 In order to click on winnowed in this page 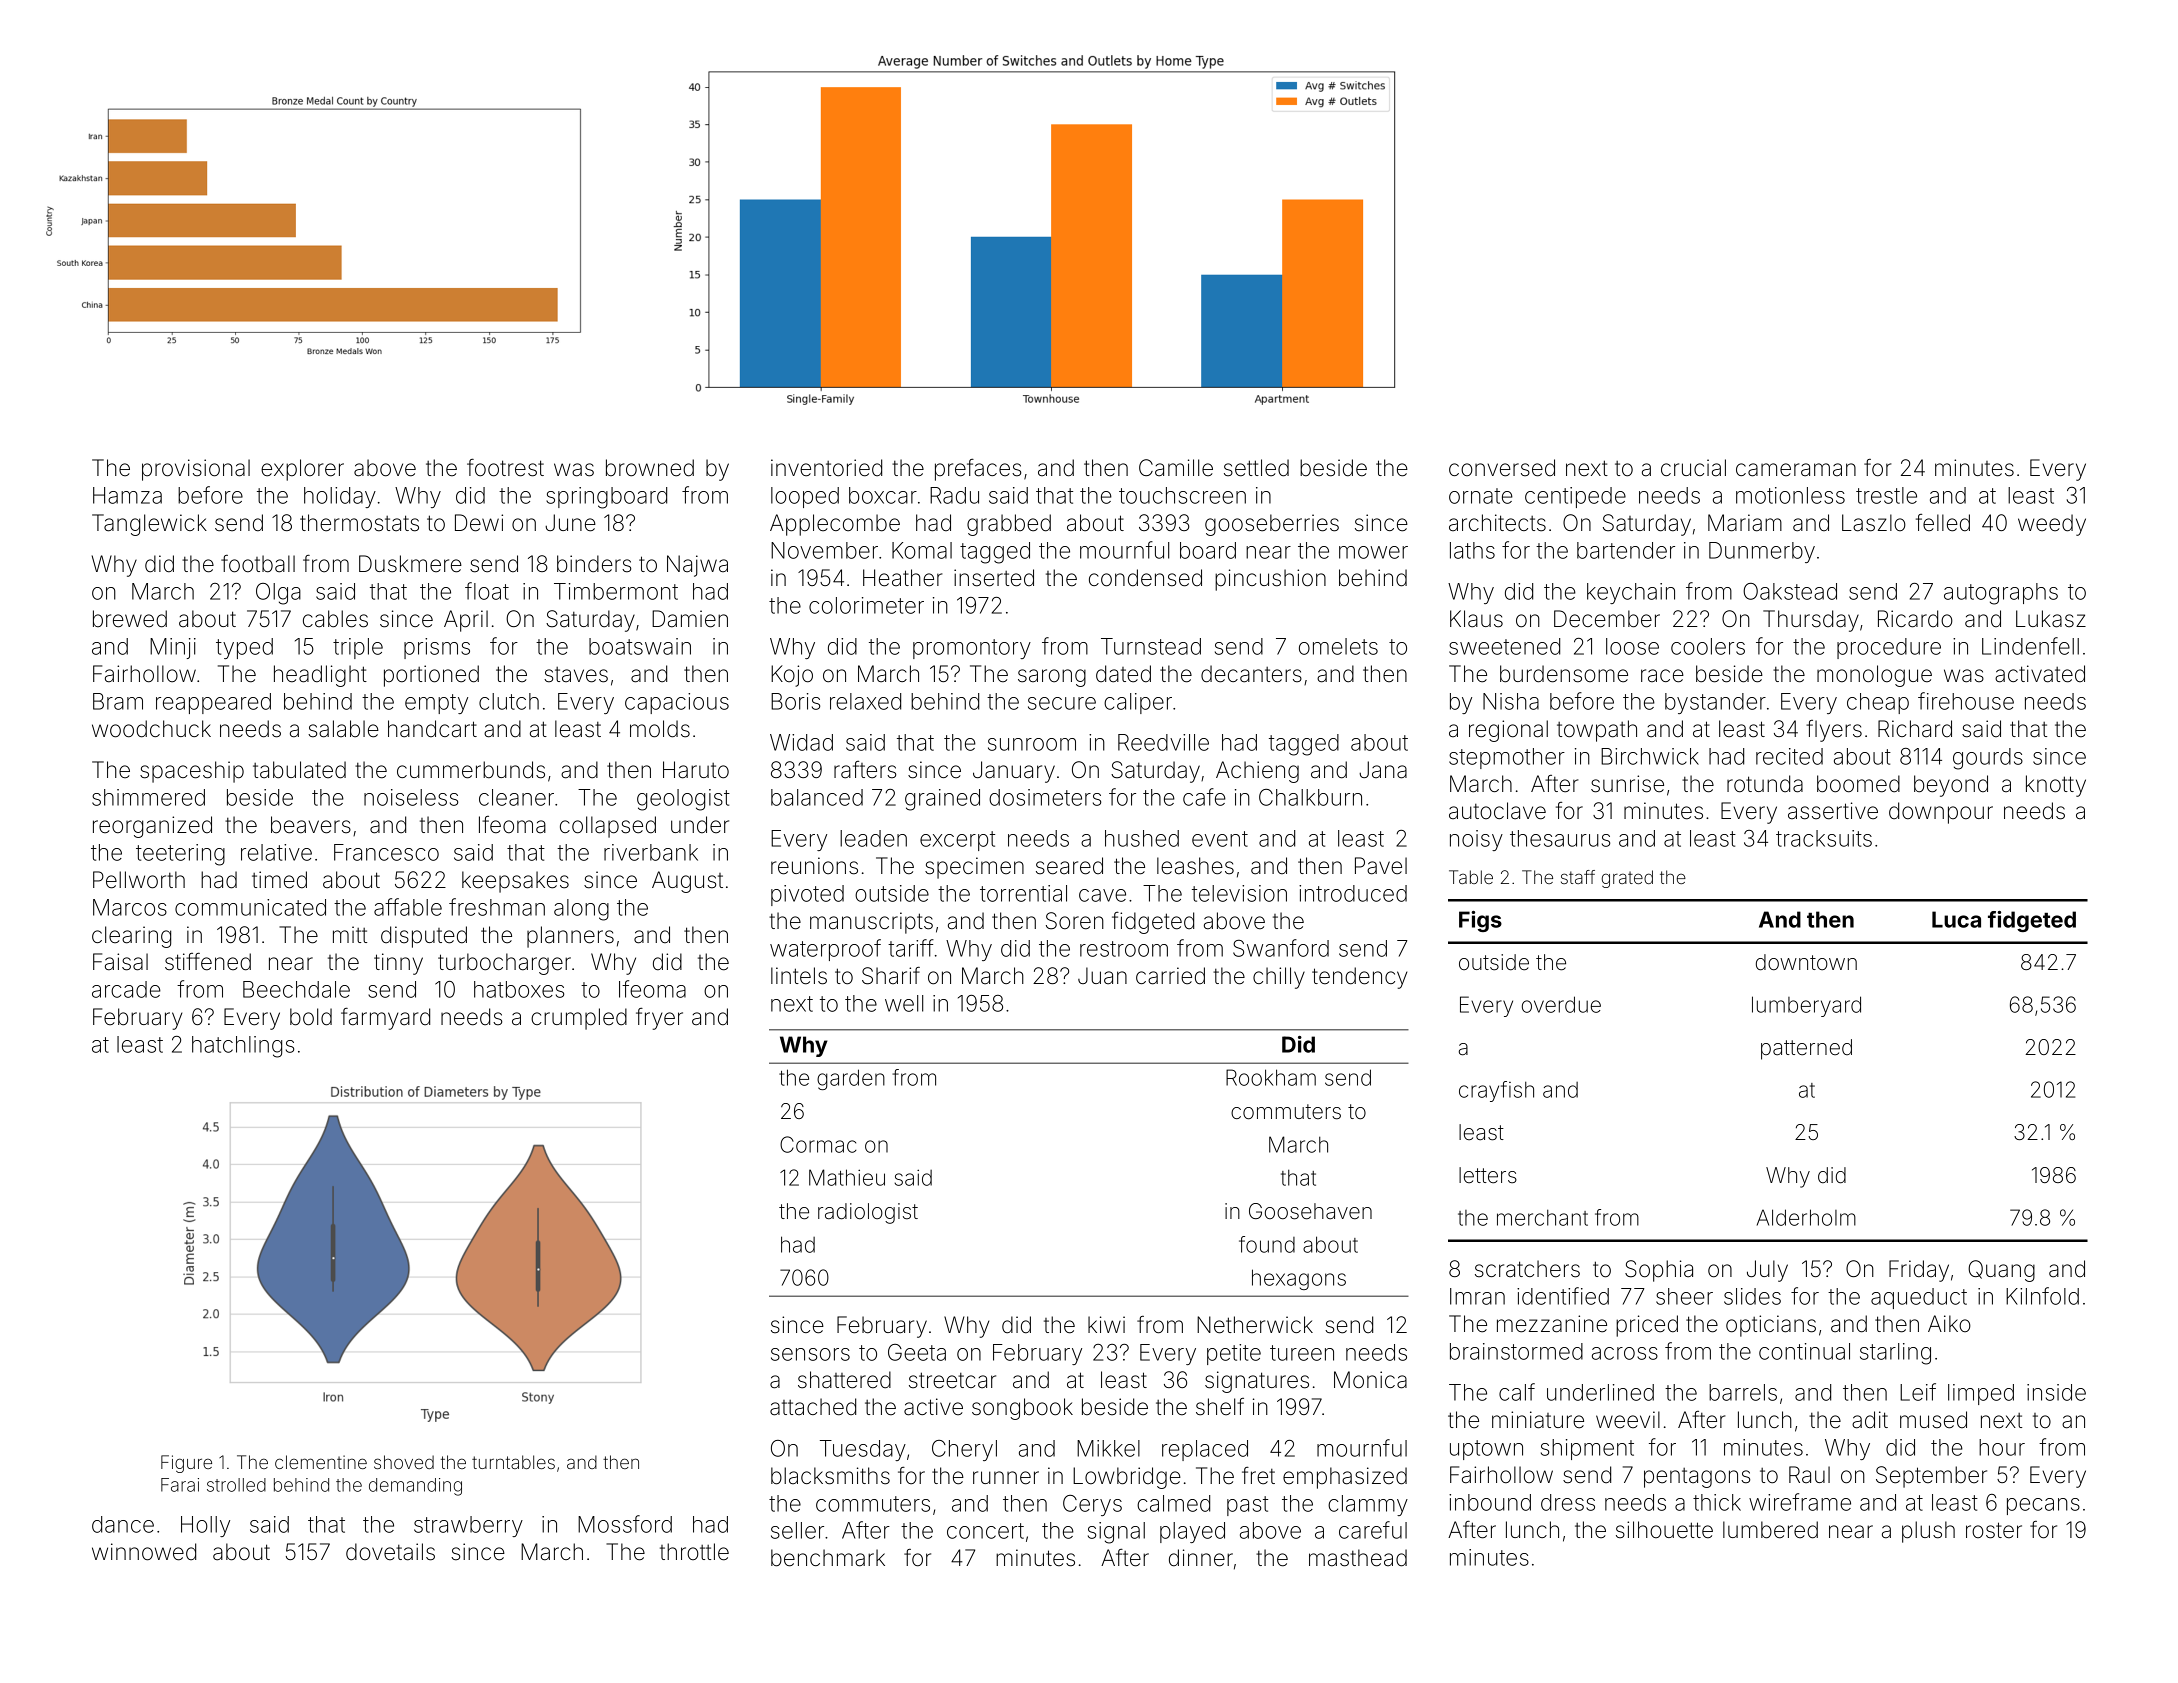, I will do `click(144, 1552)`.
